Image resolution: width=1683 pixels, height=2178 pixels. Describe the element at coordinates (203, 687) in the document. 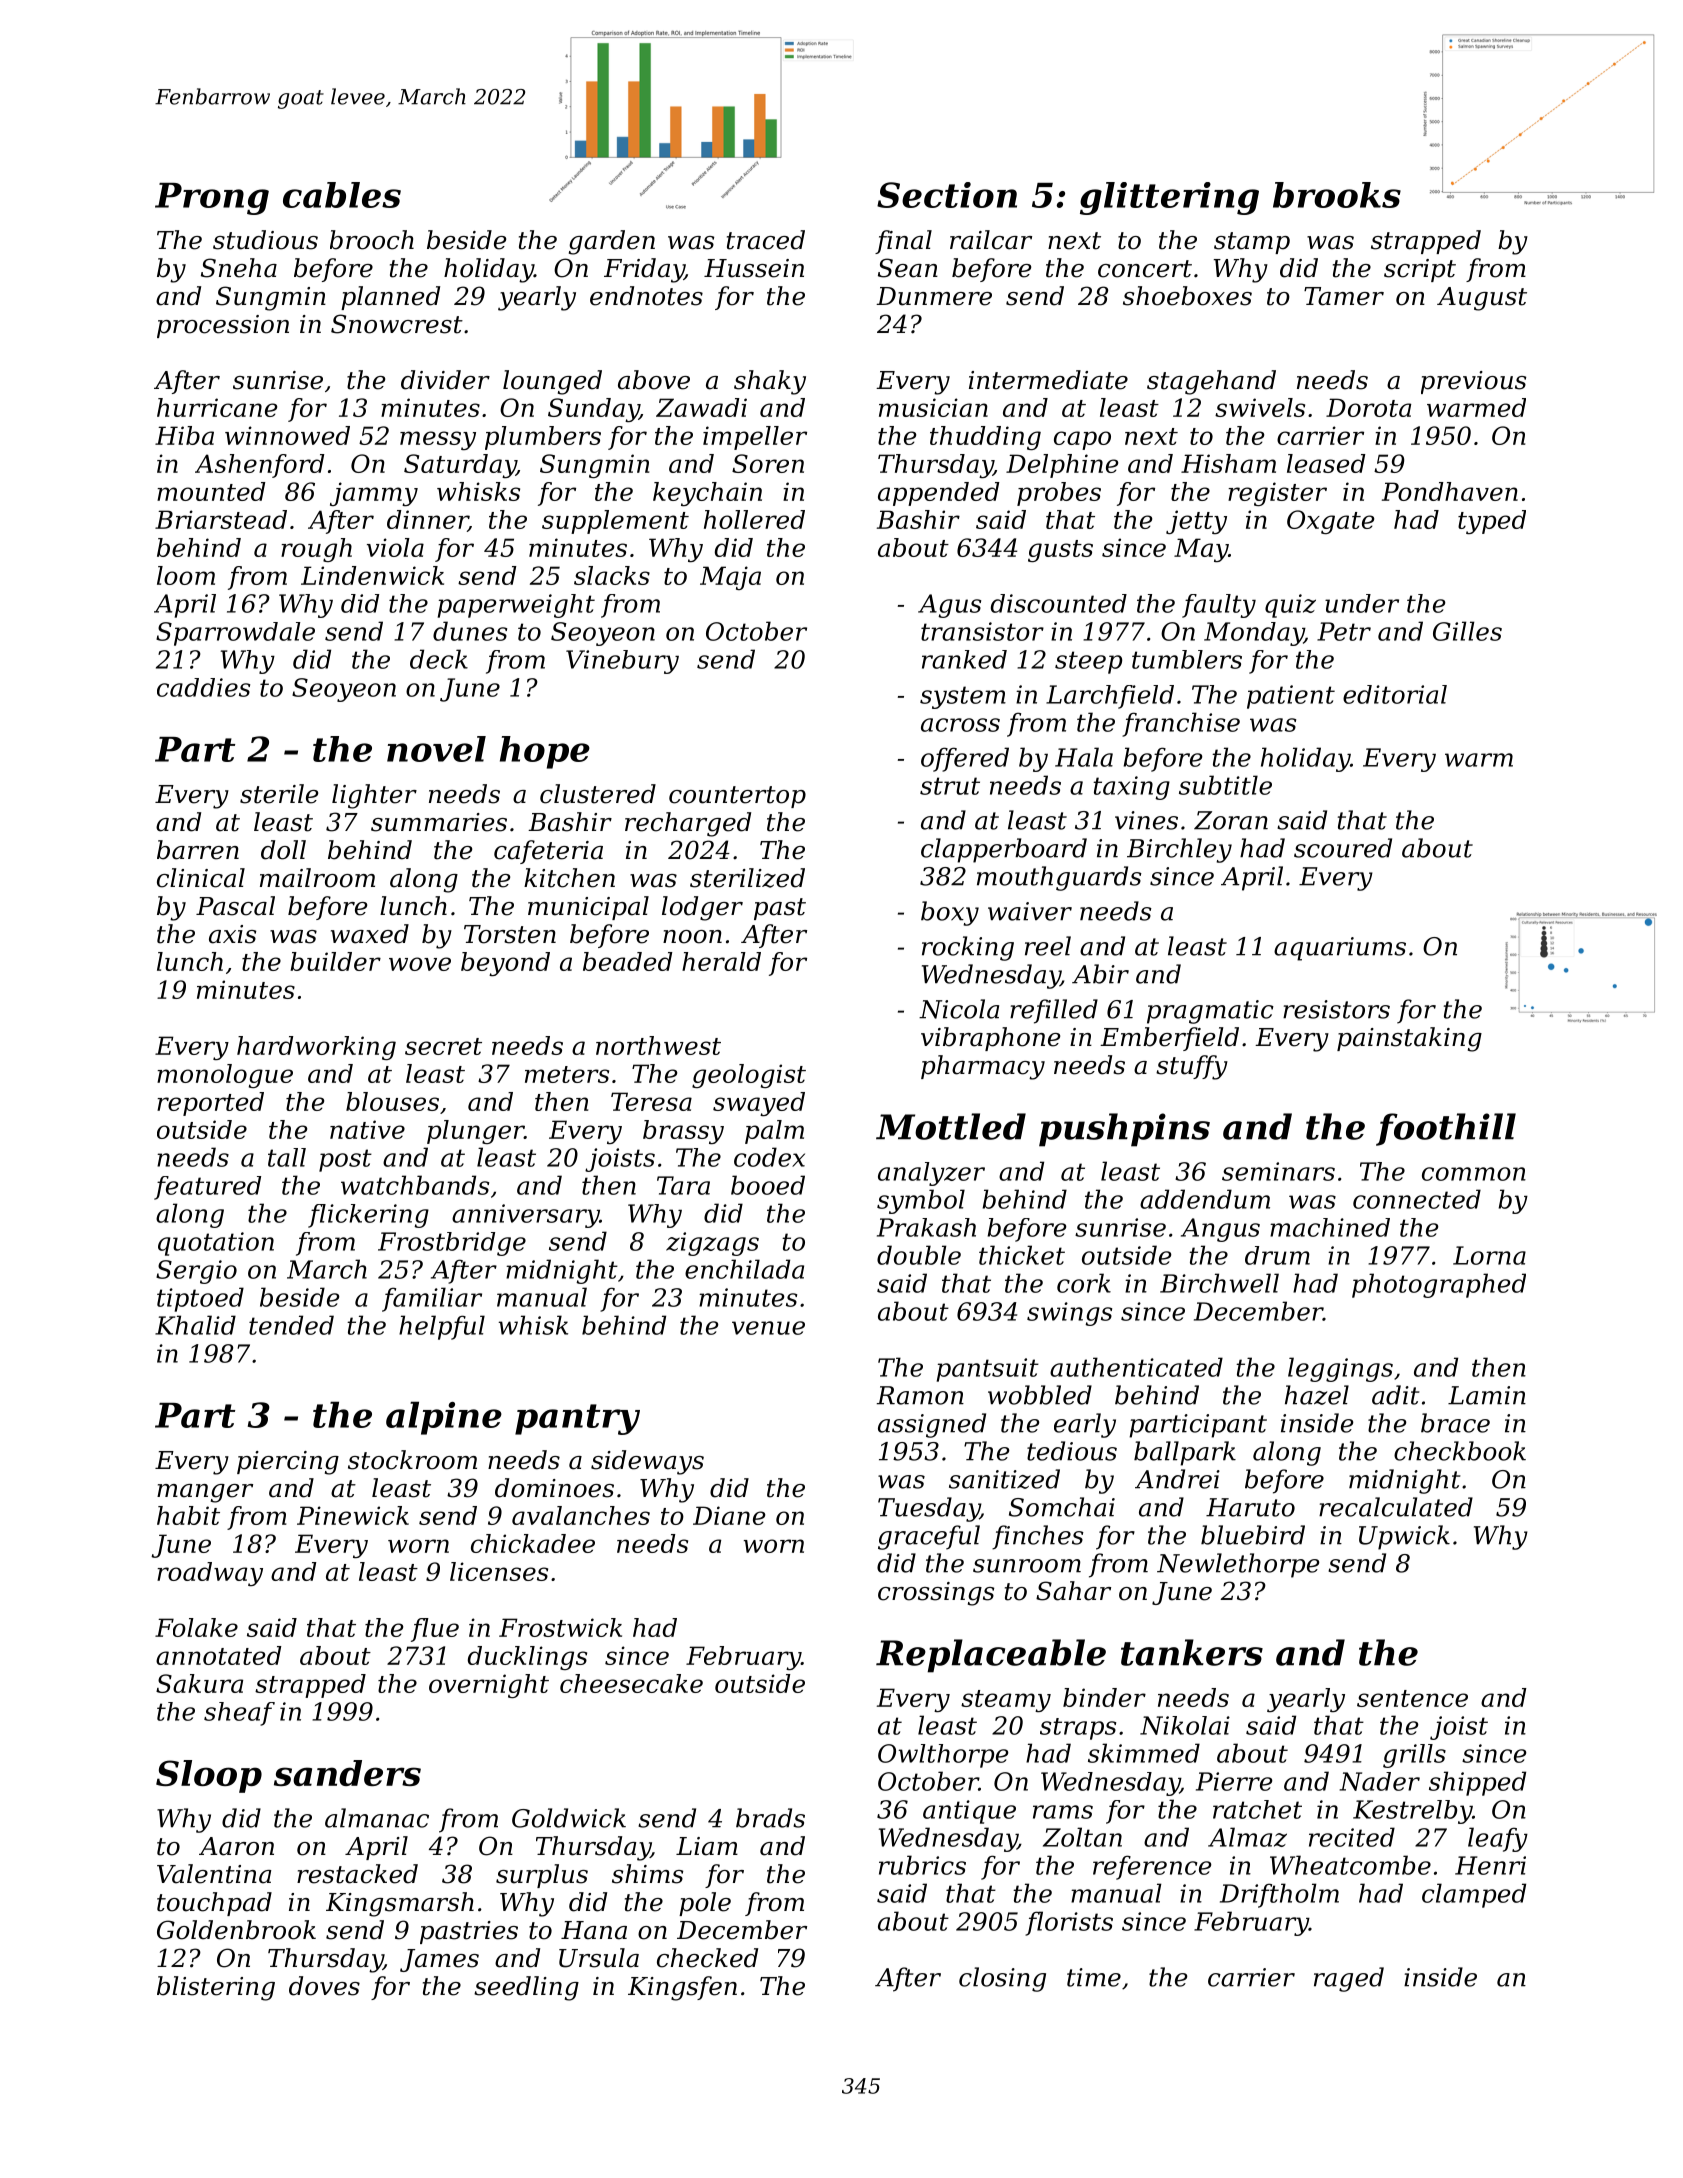

I see `caddies` at that location.
